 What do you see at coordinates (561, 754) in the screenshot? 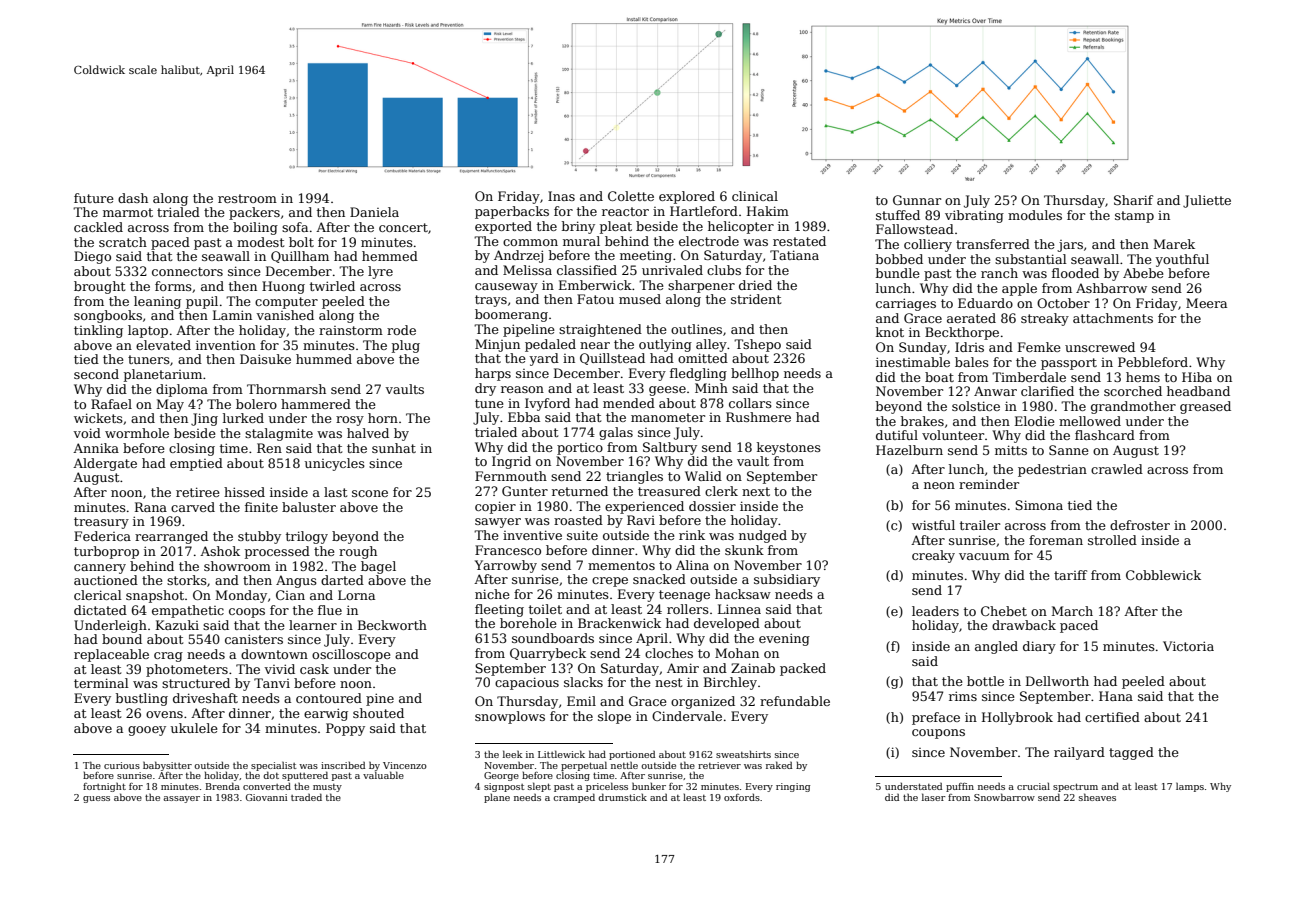
I see `Littlewick` at bounding box center [561, 754].
